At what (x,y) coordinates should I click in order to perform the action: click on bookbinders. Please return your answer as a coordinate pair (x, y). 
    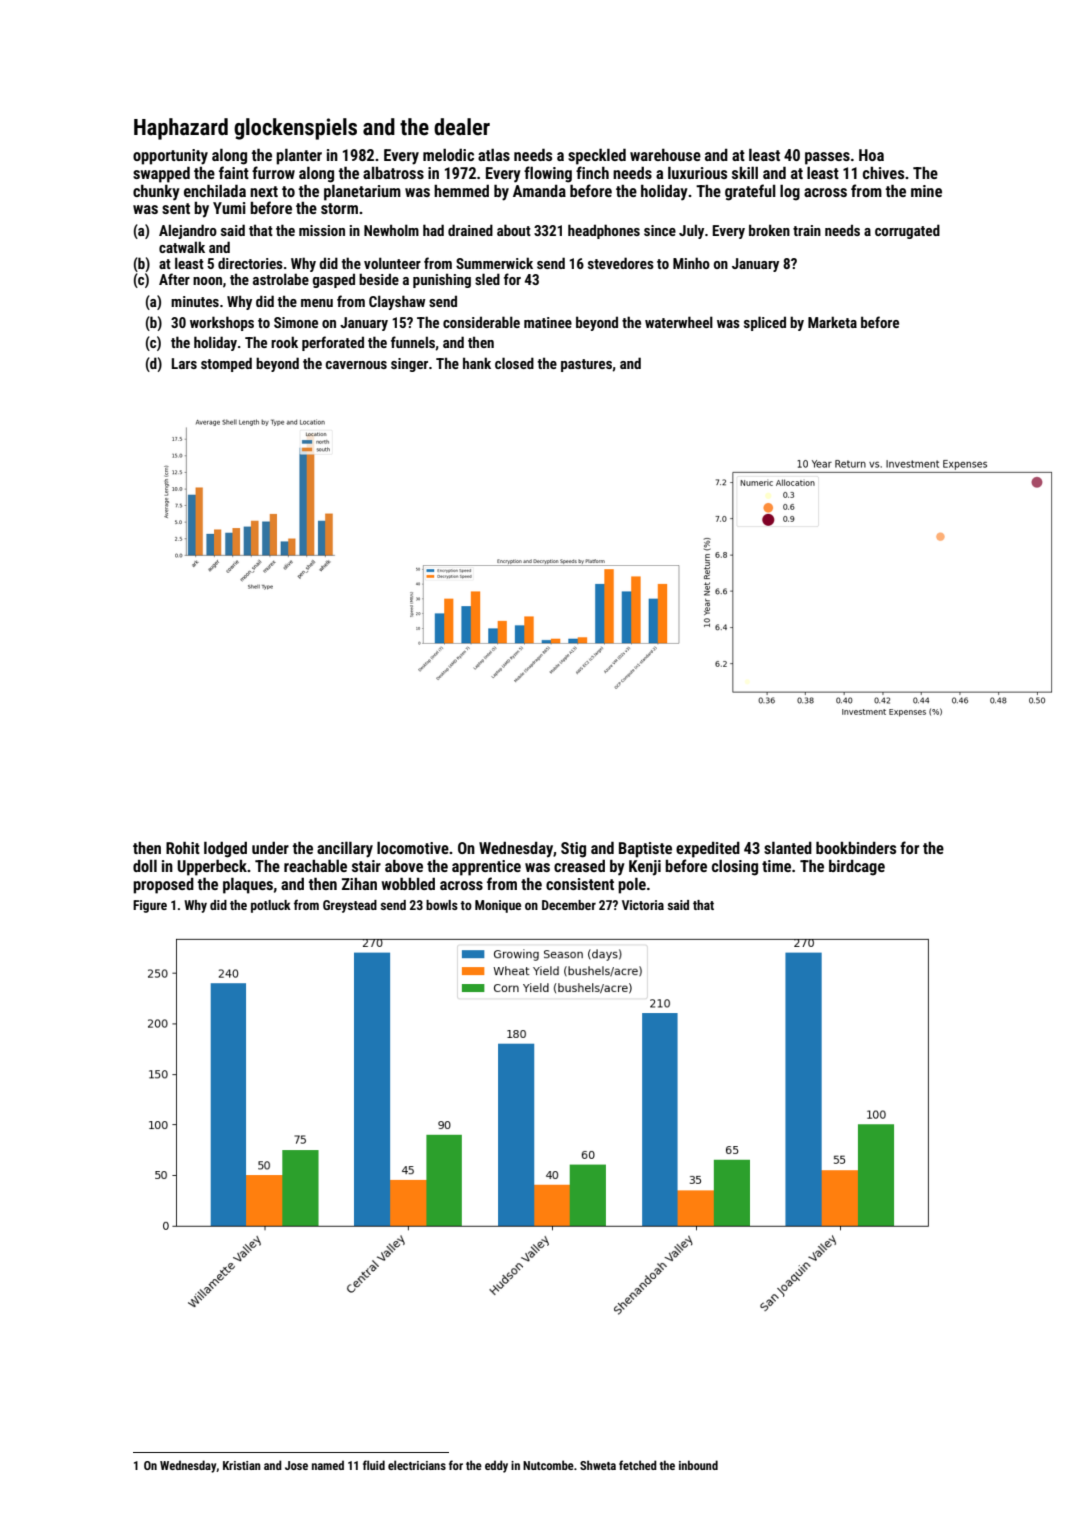
    Looking at the image, I should click on (856, 848).
